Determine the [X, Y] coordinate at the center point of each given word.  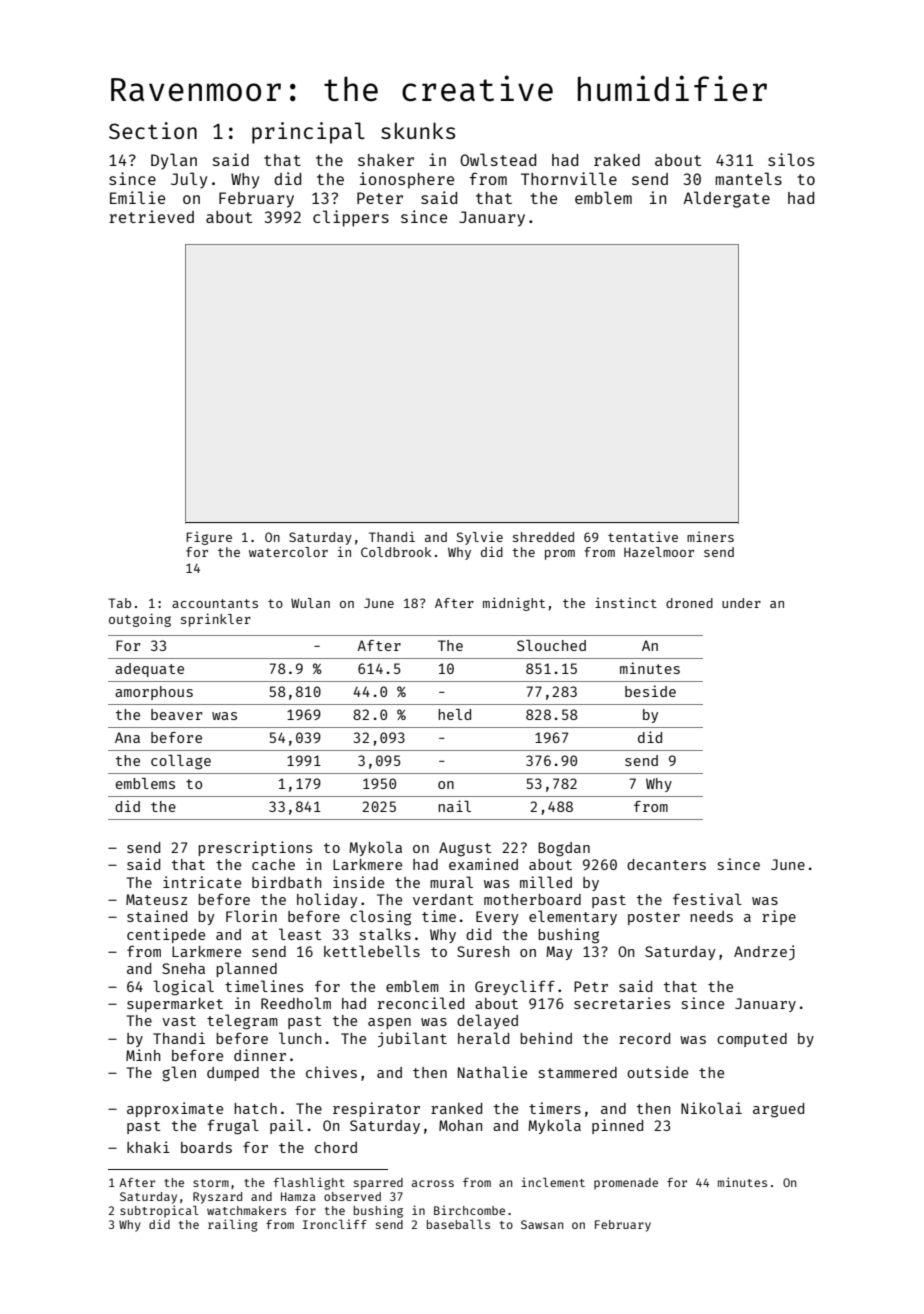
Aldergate [726, 199]
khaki [148, 1147]
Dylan [174, 161]
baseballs [458, 1224]
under [741, 603]
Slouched [551, 645]
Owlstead [498, 159]
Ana [127, 737]
